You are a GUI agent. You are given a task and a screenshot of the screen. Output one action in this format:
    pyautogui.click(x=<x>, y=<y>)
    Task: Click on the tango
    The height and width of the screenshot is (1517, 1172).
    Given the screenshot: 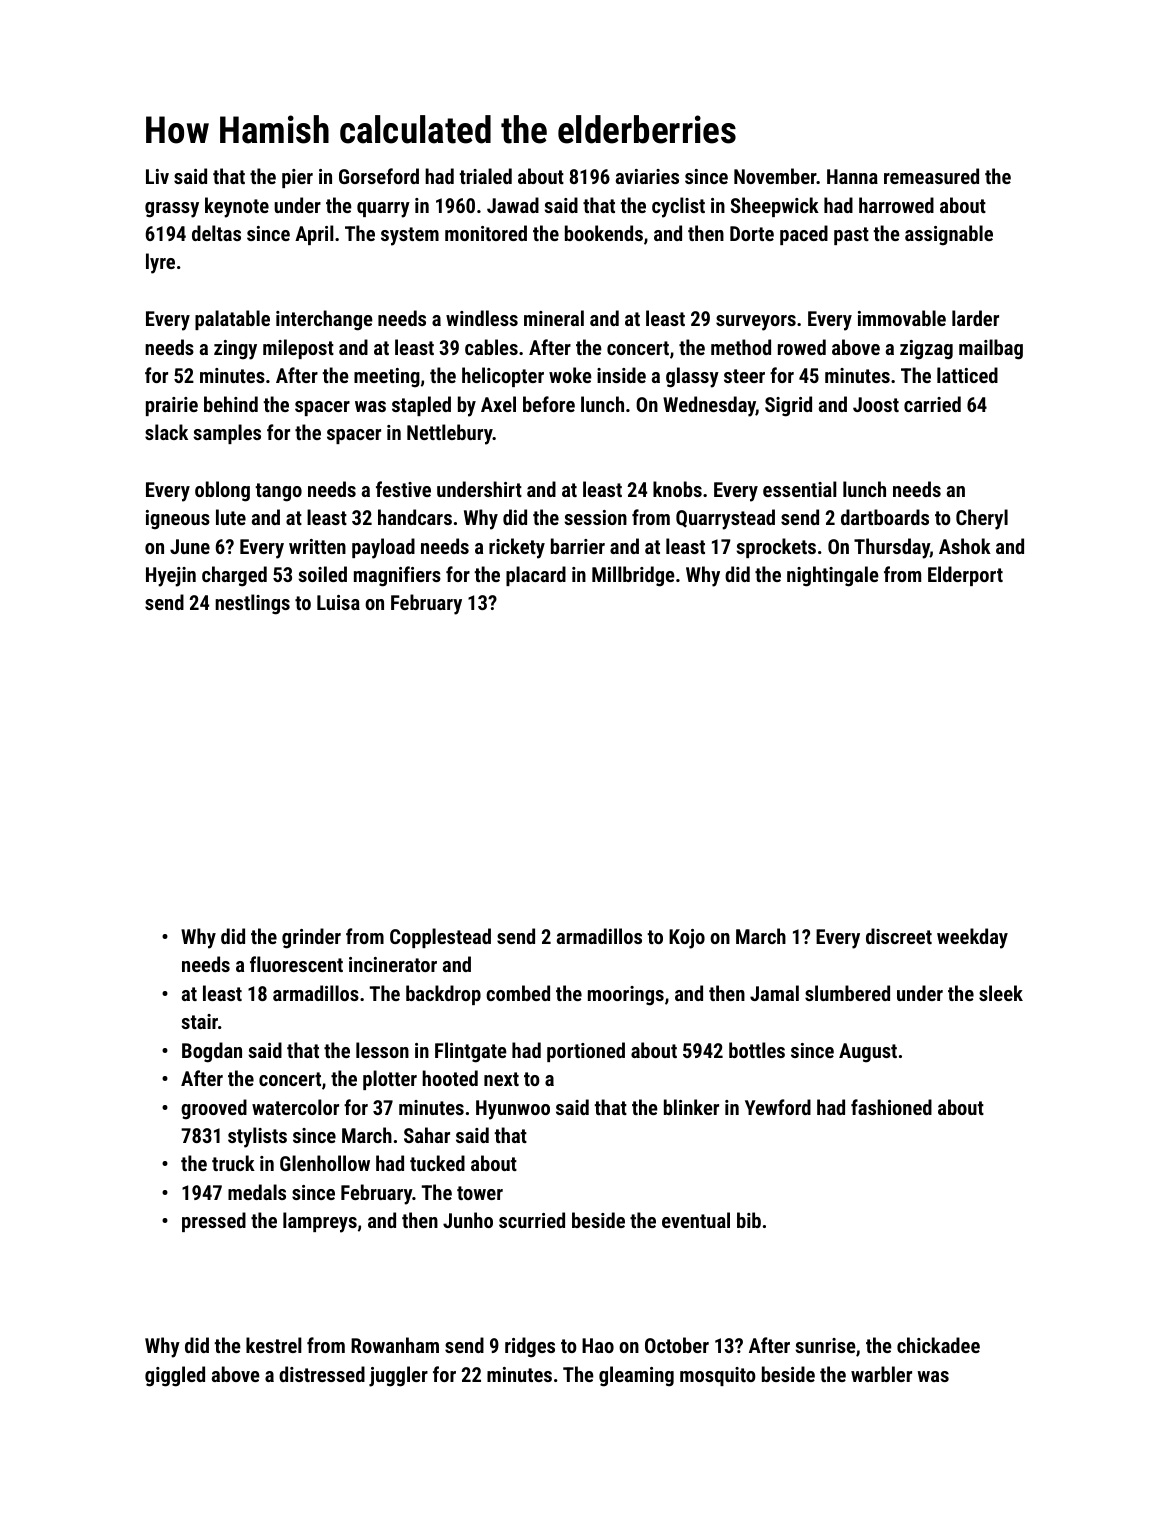 What is the action you would take?
    pyautogui.click(x=278, y=492)
